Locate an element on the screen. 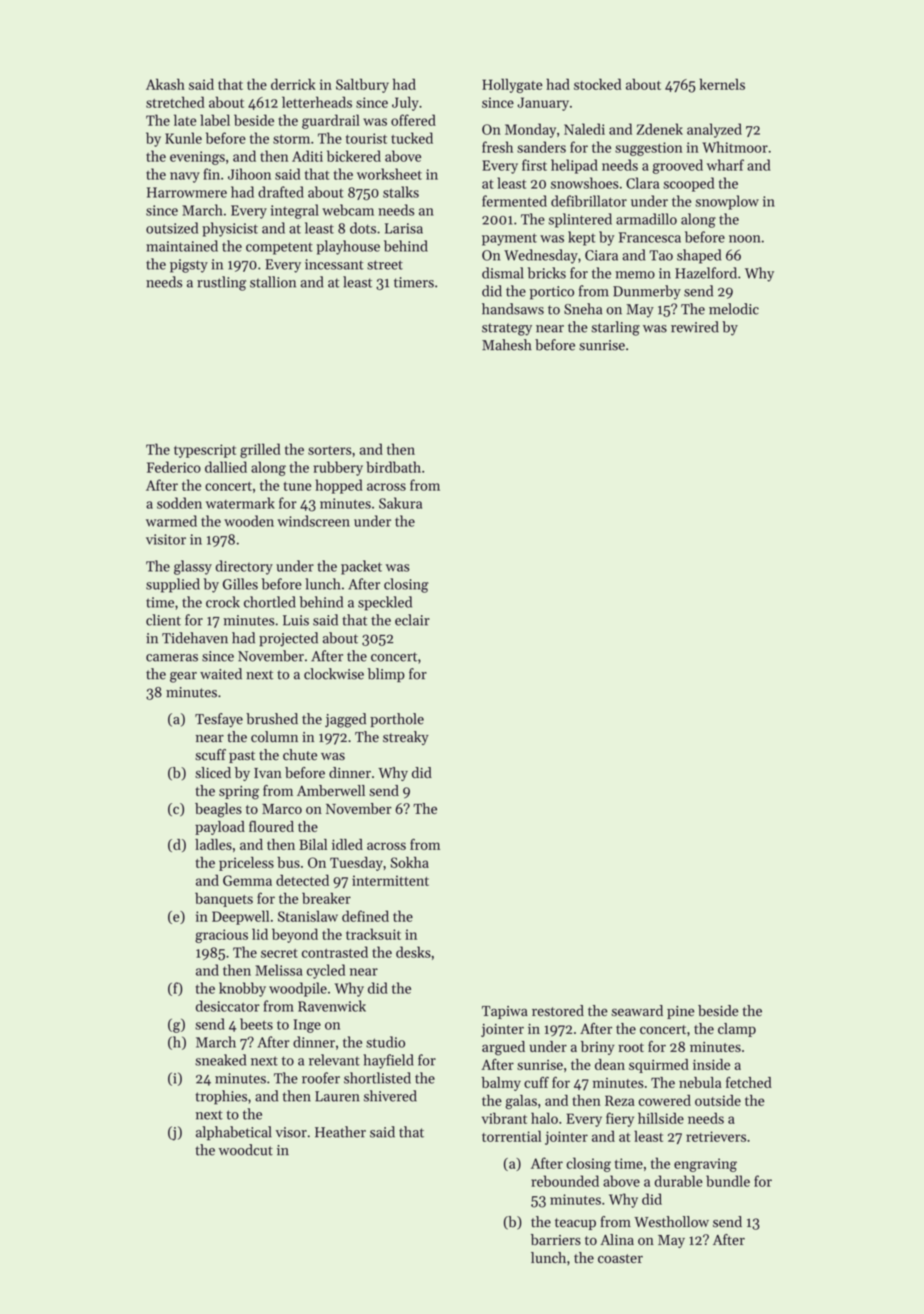  barriers is located at coordinates (556, 1239).
